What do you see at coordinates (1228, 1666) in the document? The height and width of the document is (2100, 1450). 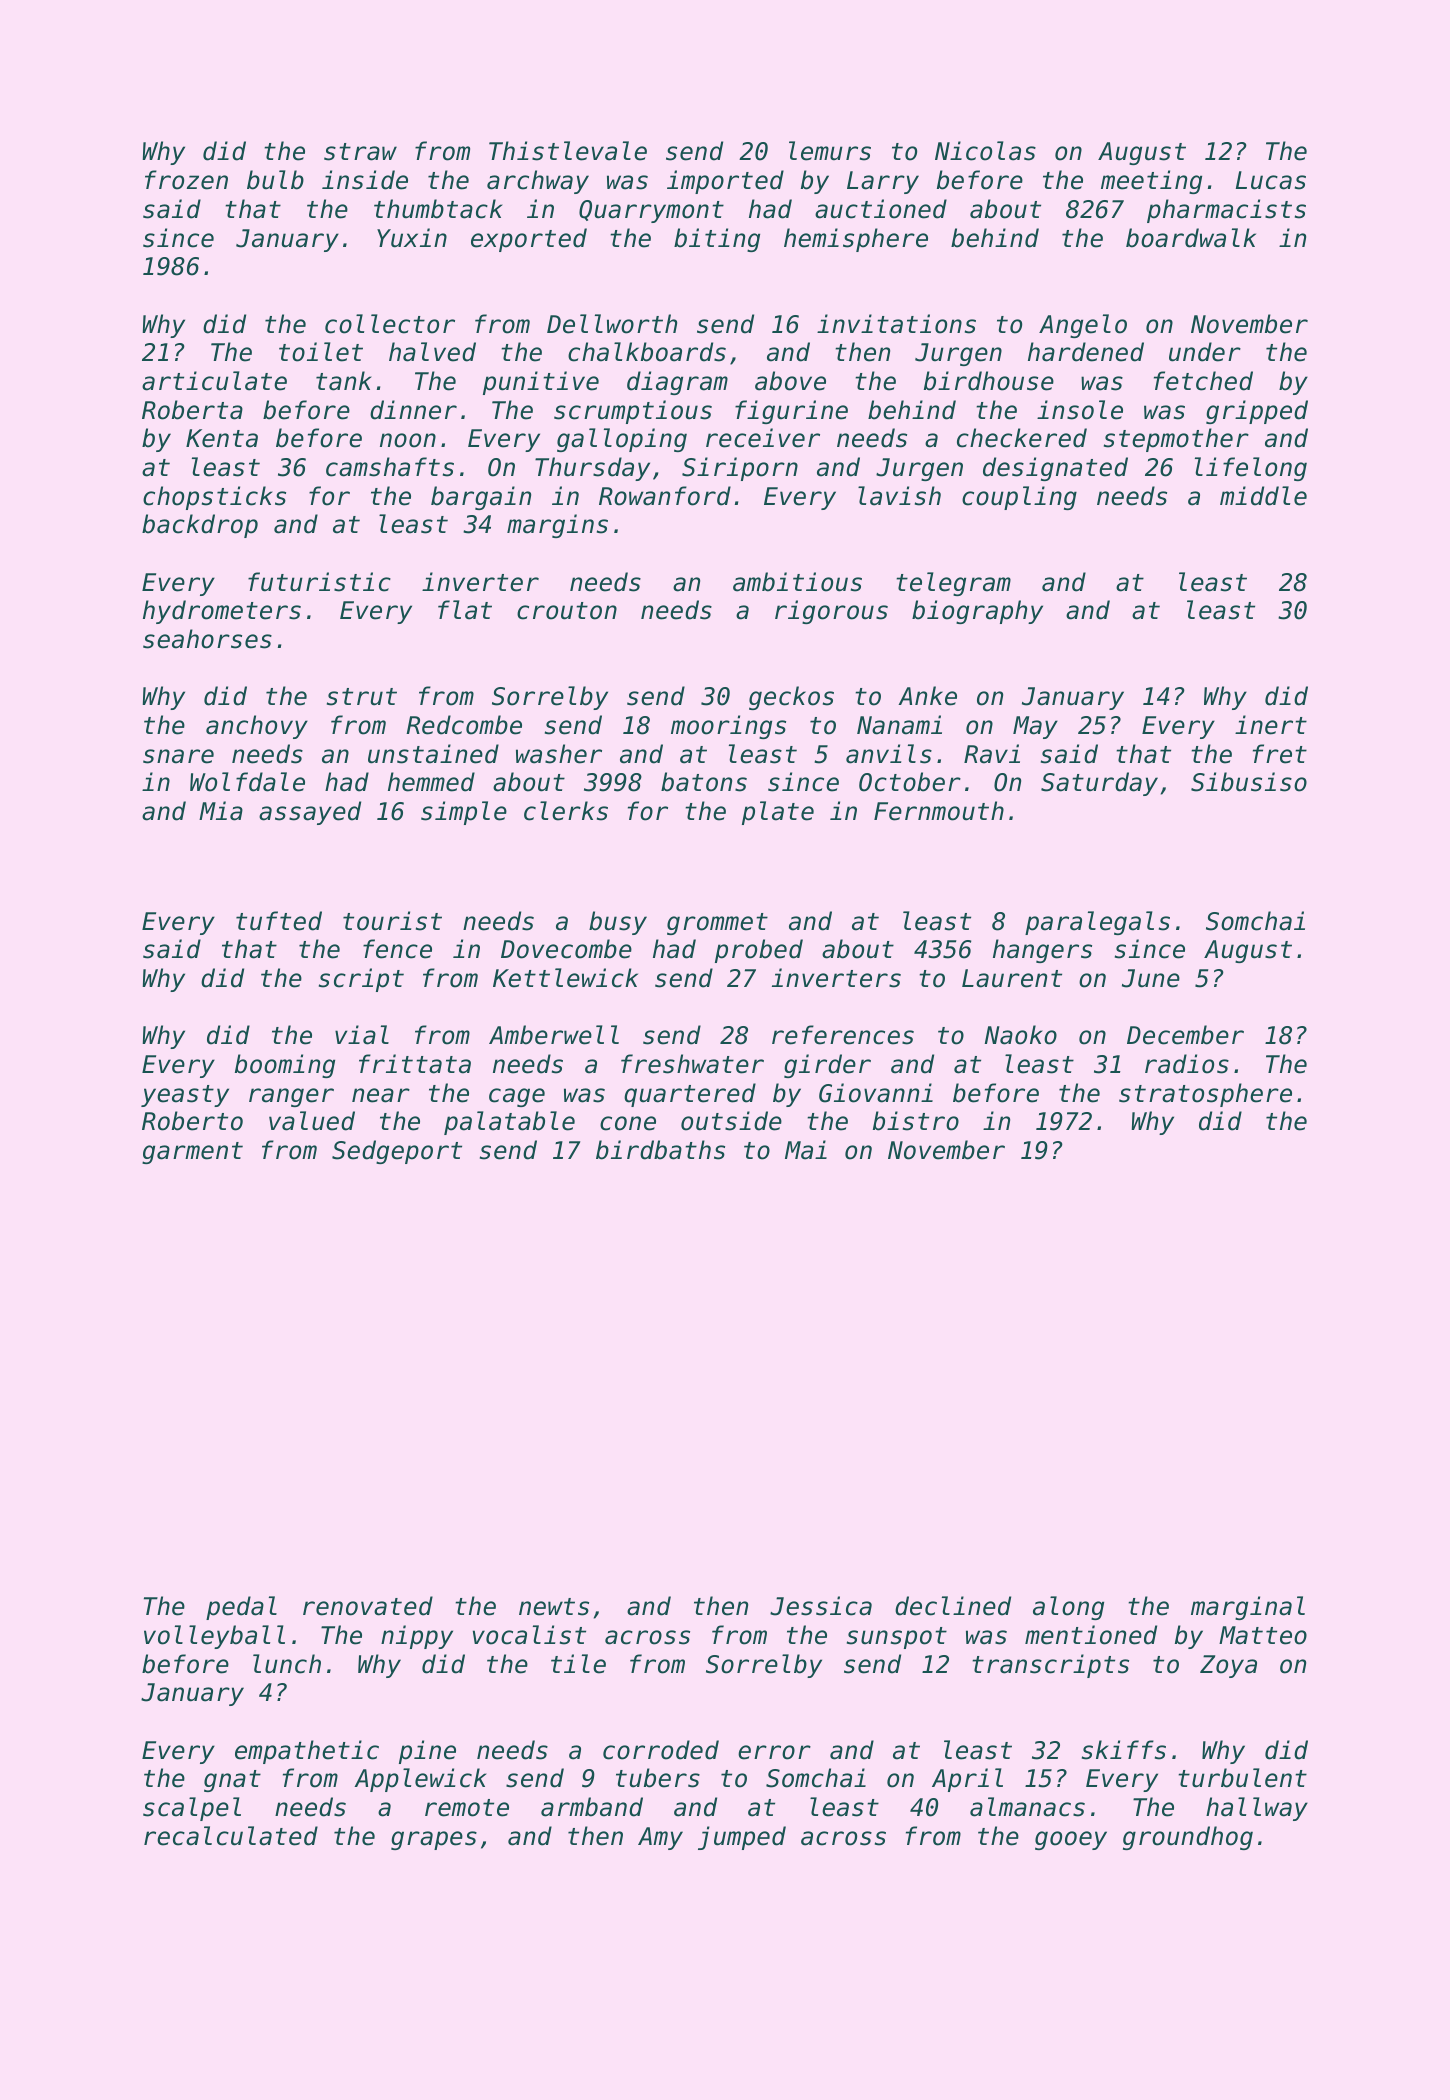 I see `Zoya` at bounding box center [1228, 1666].
